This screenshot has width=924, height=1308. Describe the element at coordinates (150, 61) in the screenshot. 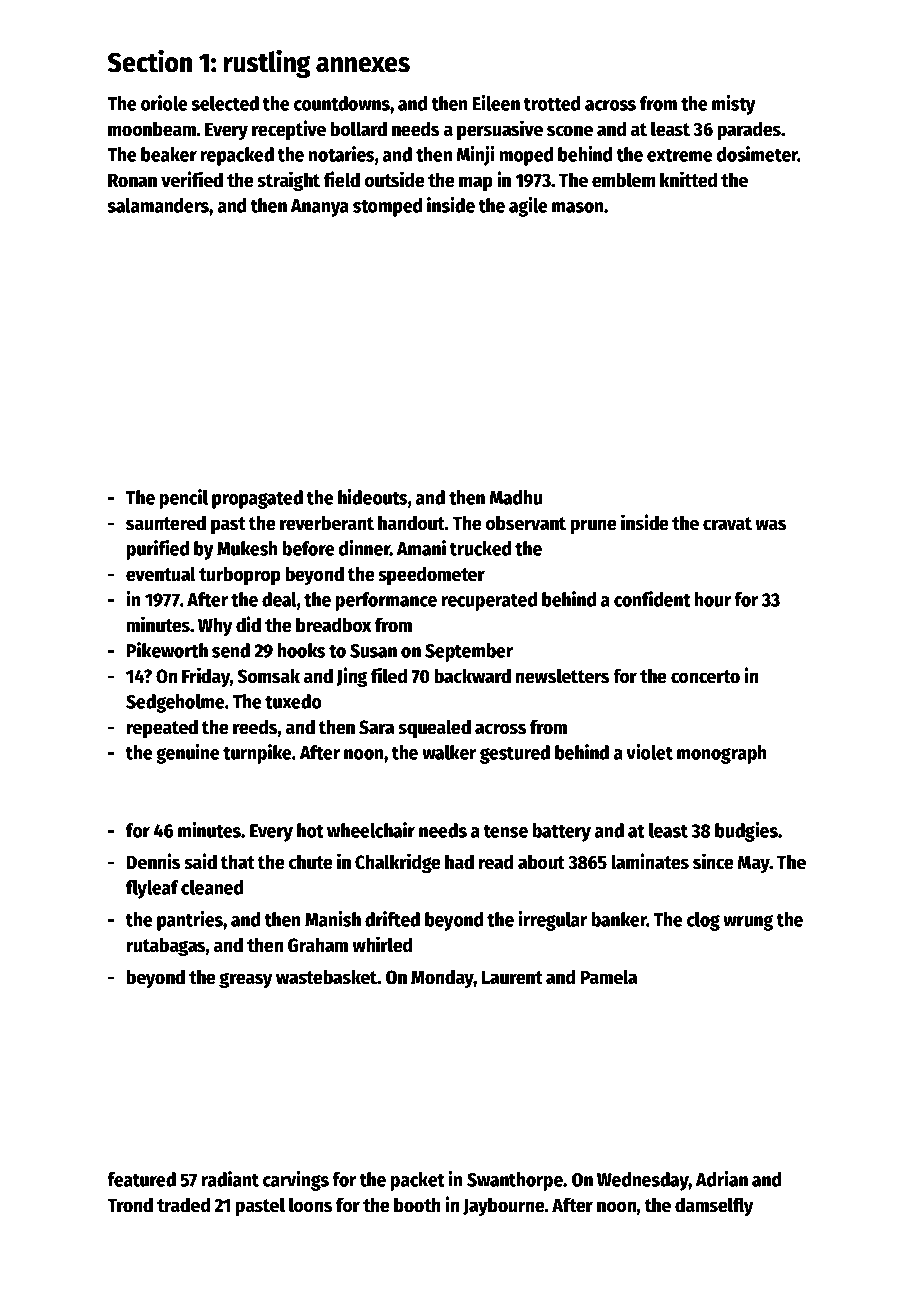

I see `Section` at that location.
